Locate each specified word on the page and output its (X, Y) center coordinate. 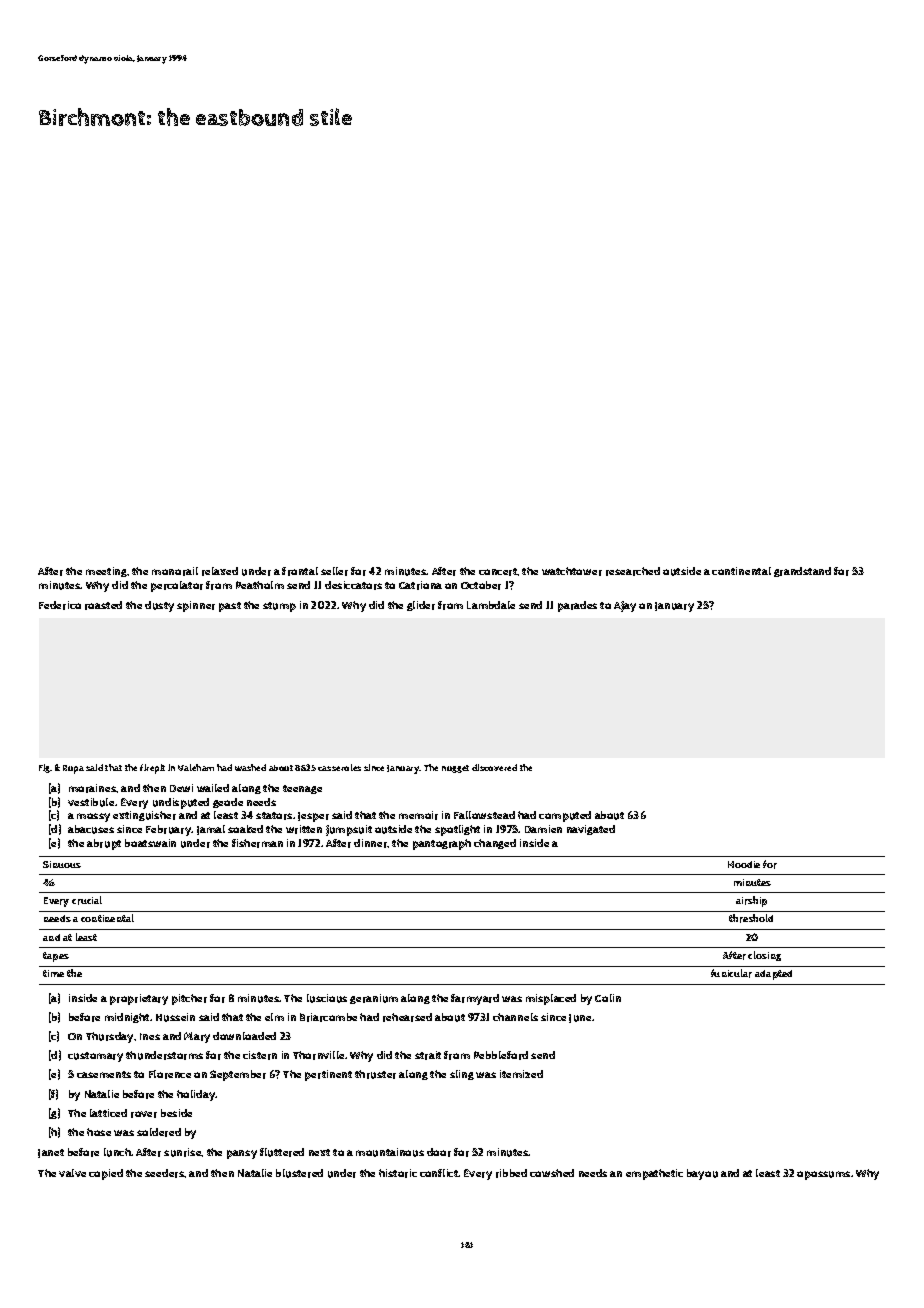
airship (751, 901)
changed (495, 844)
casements (104, 1074)
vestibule (91, 802)
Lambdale (491, 605)
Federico (60, 605)
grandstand (802, 572)
